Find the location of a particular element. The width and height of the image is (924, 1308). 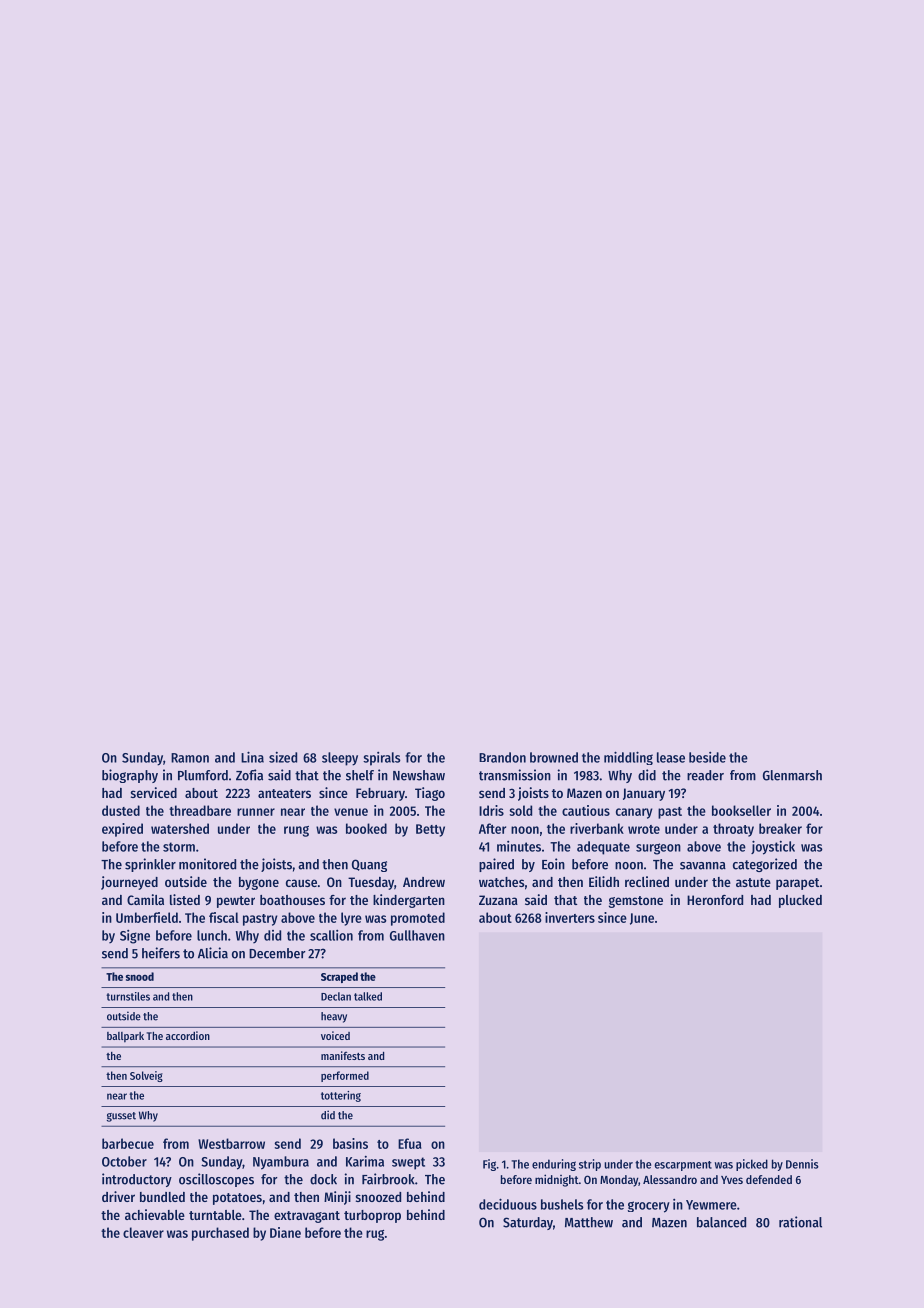

picked is located at coordinates (752, 1165).
